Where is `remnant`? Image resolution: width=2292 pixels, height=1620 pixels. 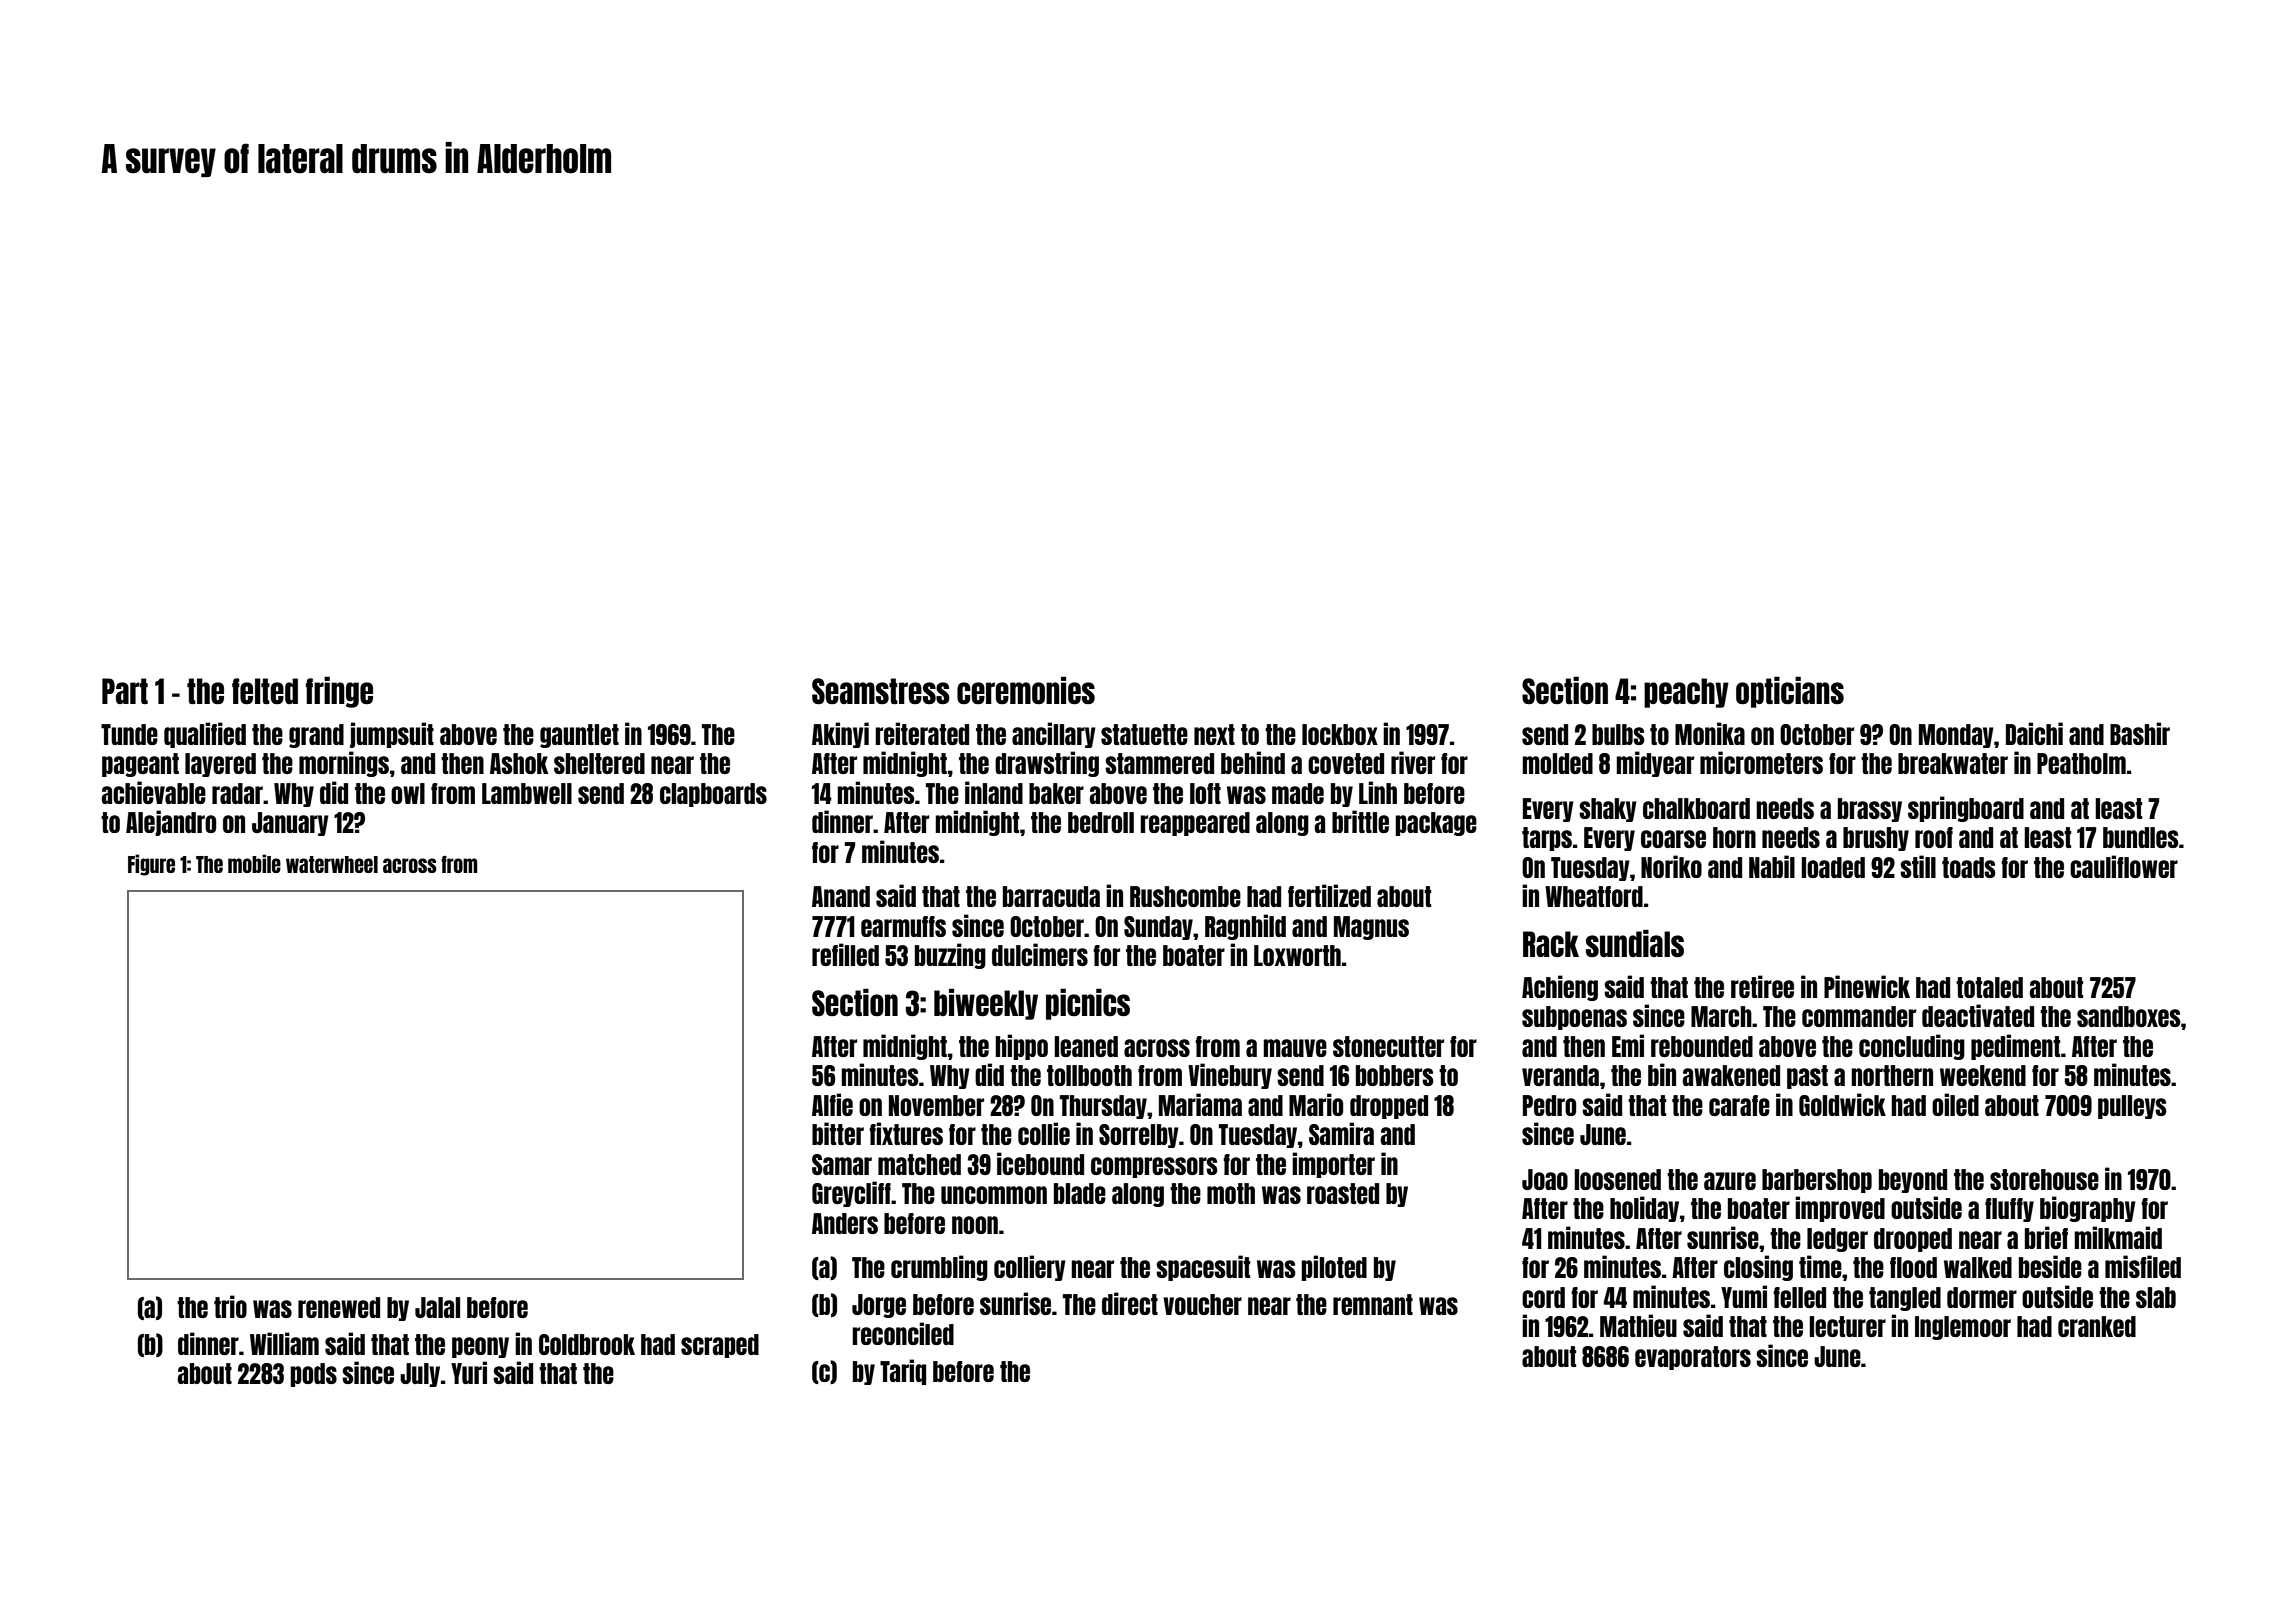
remnant is located at coordinates (1373, 1304).
